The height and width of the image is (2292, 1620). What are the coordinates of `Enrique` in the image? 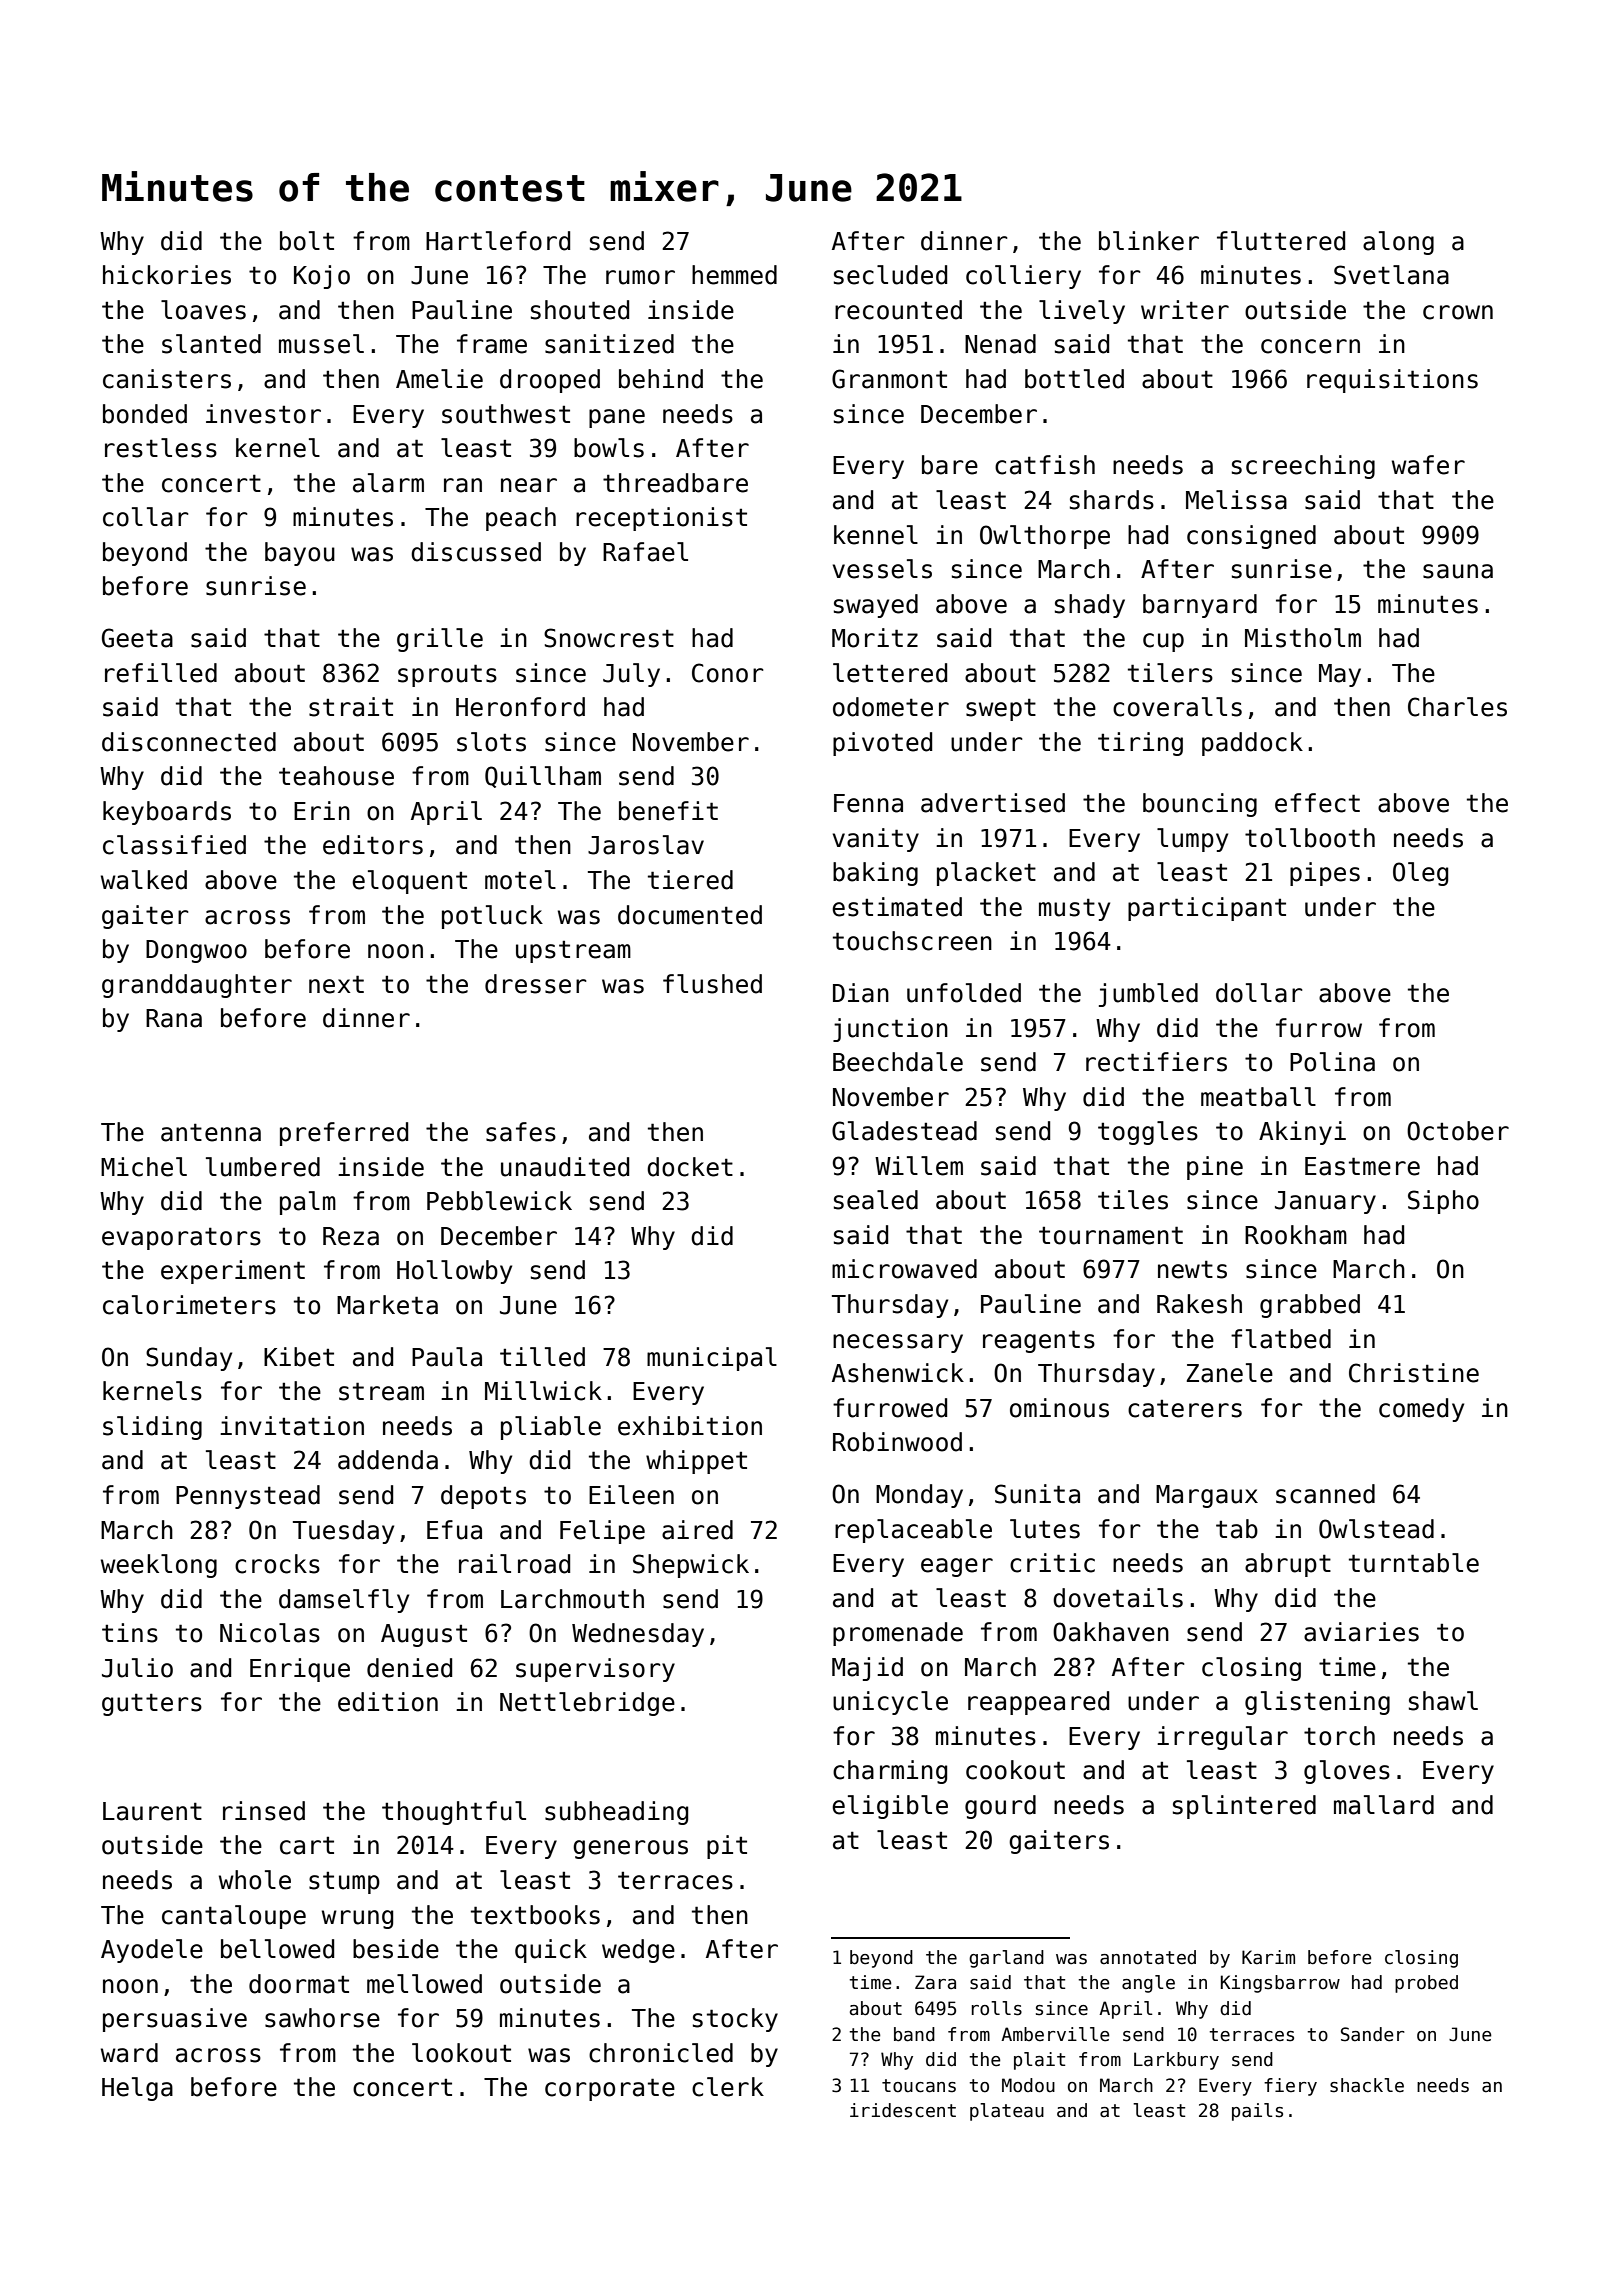 It's located at (300, 1670).
